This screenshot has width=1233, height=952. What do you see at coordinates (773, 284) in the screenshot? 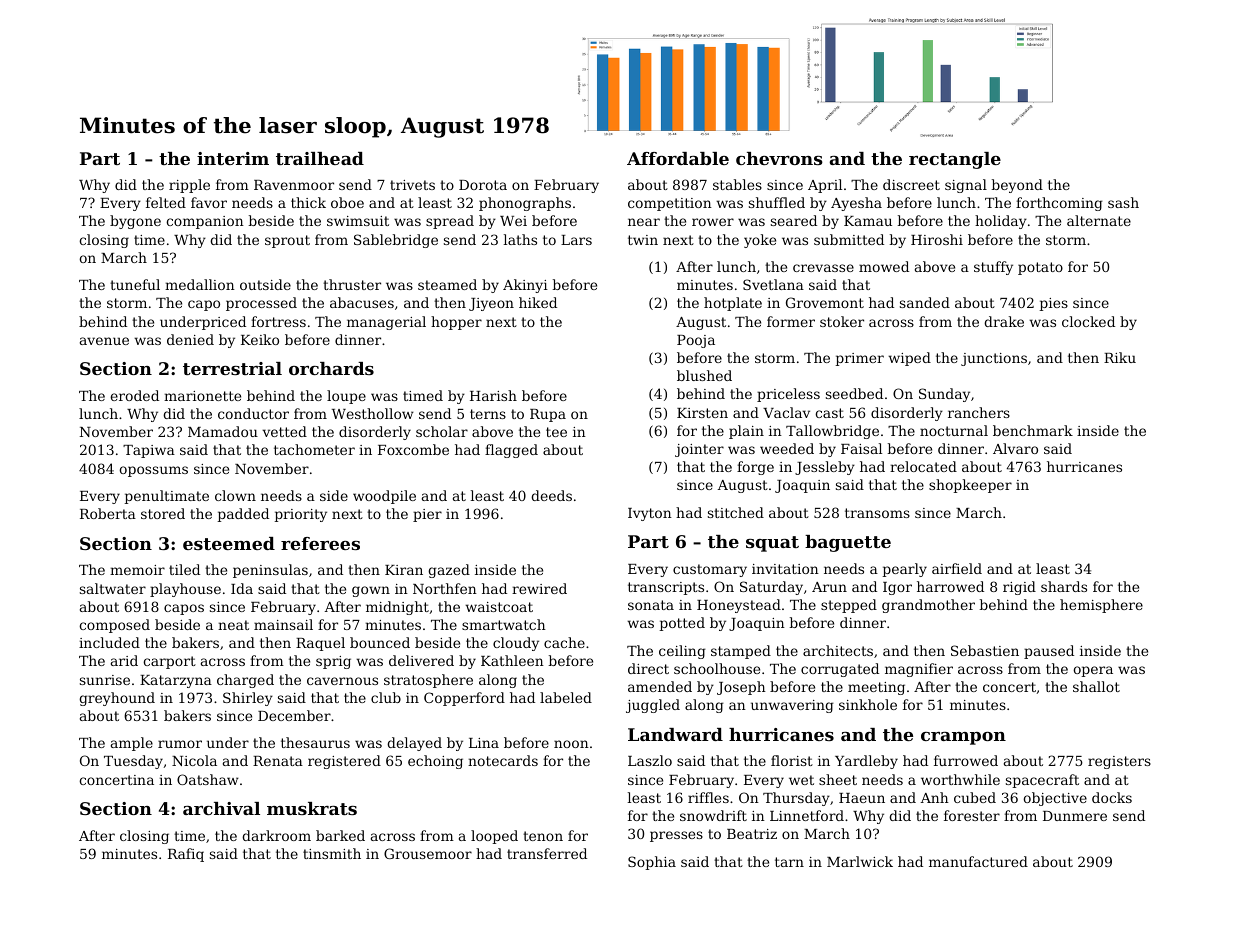
I see `Svetlana` at bounding box center [773, 284].
